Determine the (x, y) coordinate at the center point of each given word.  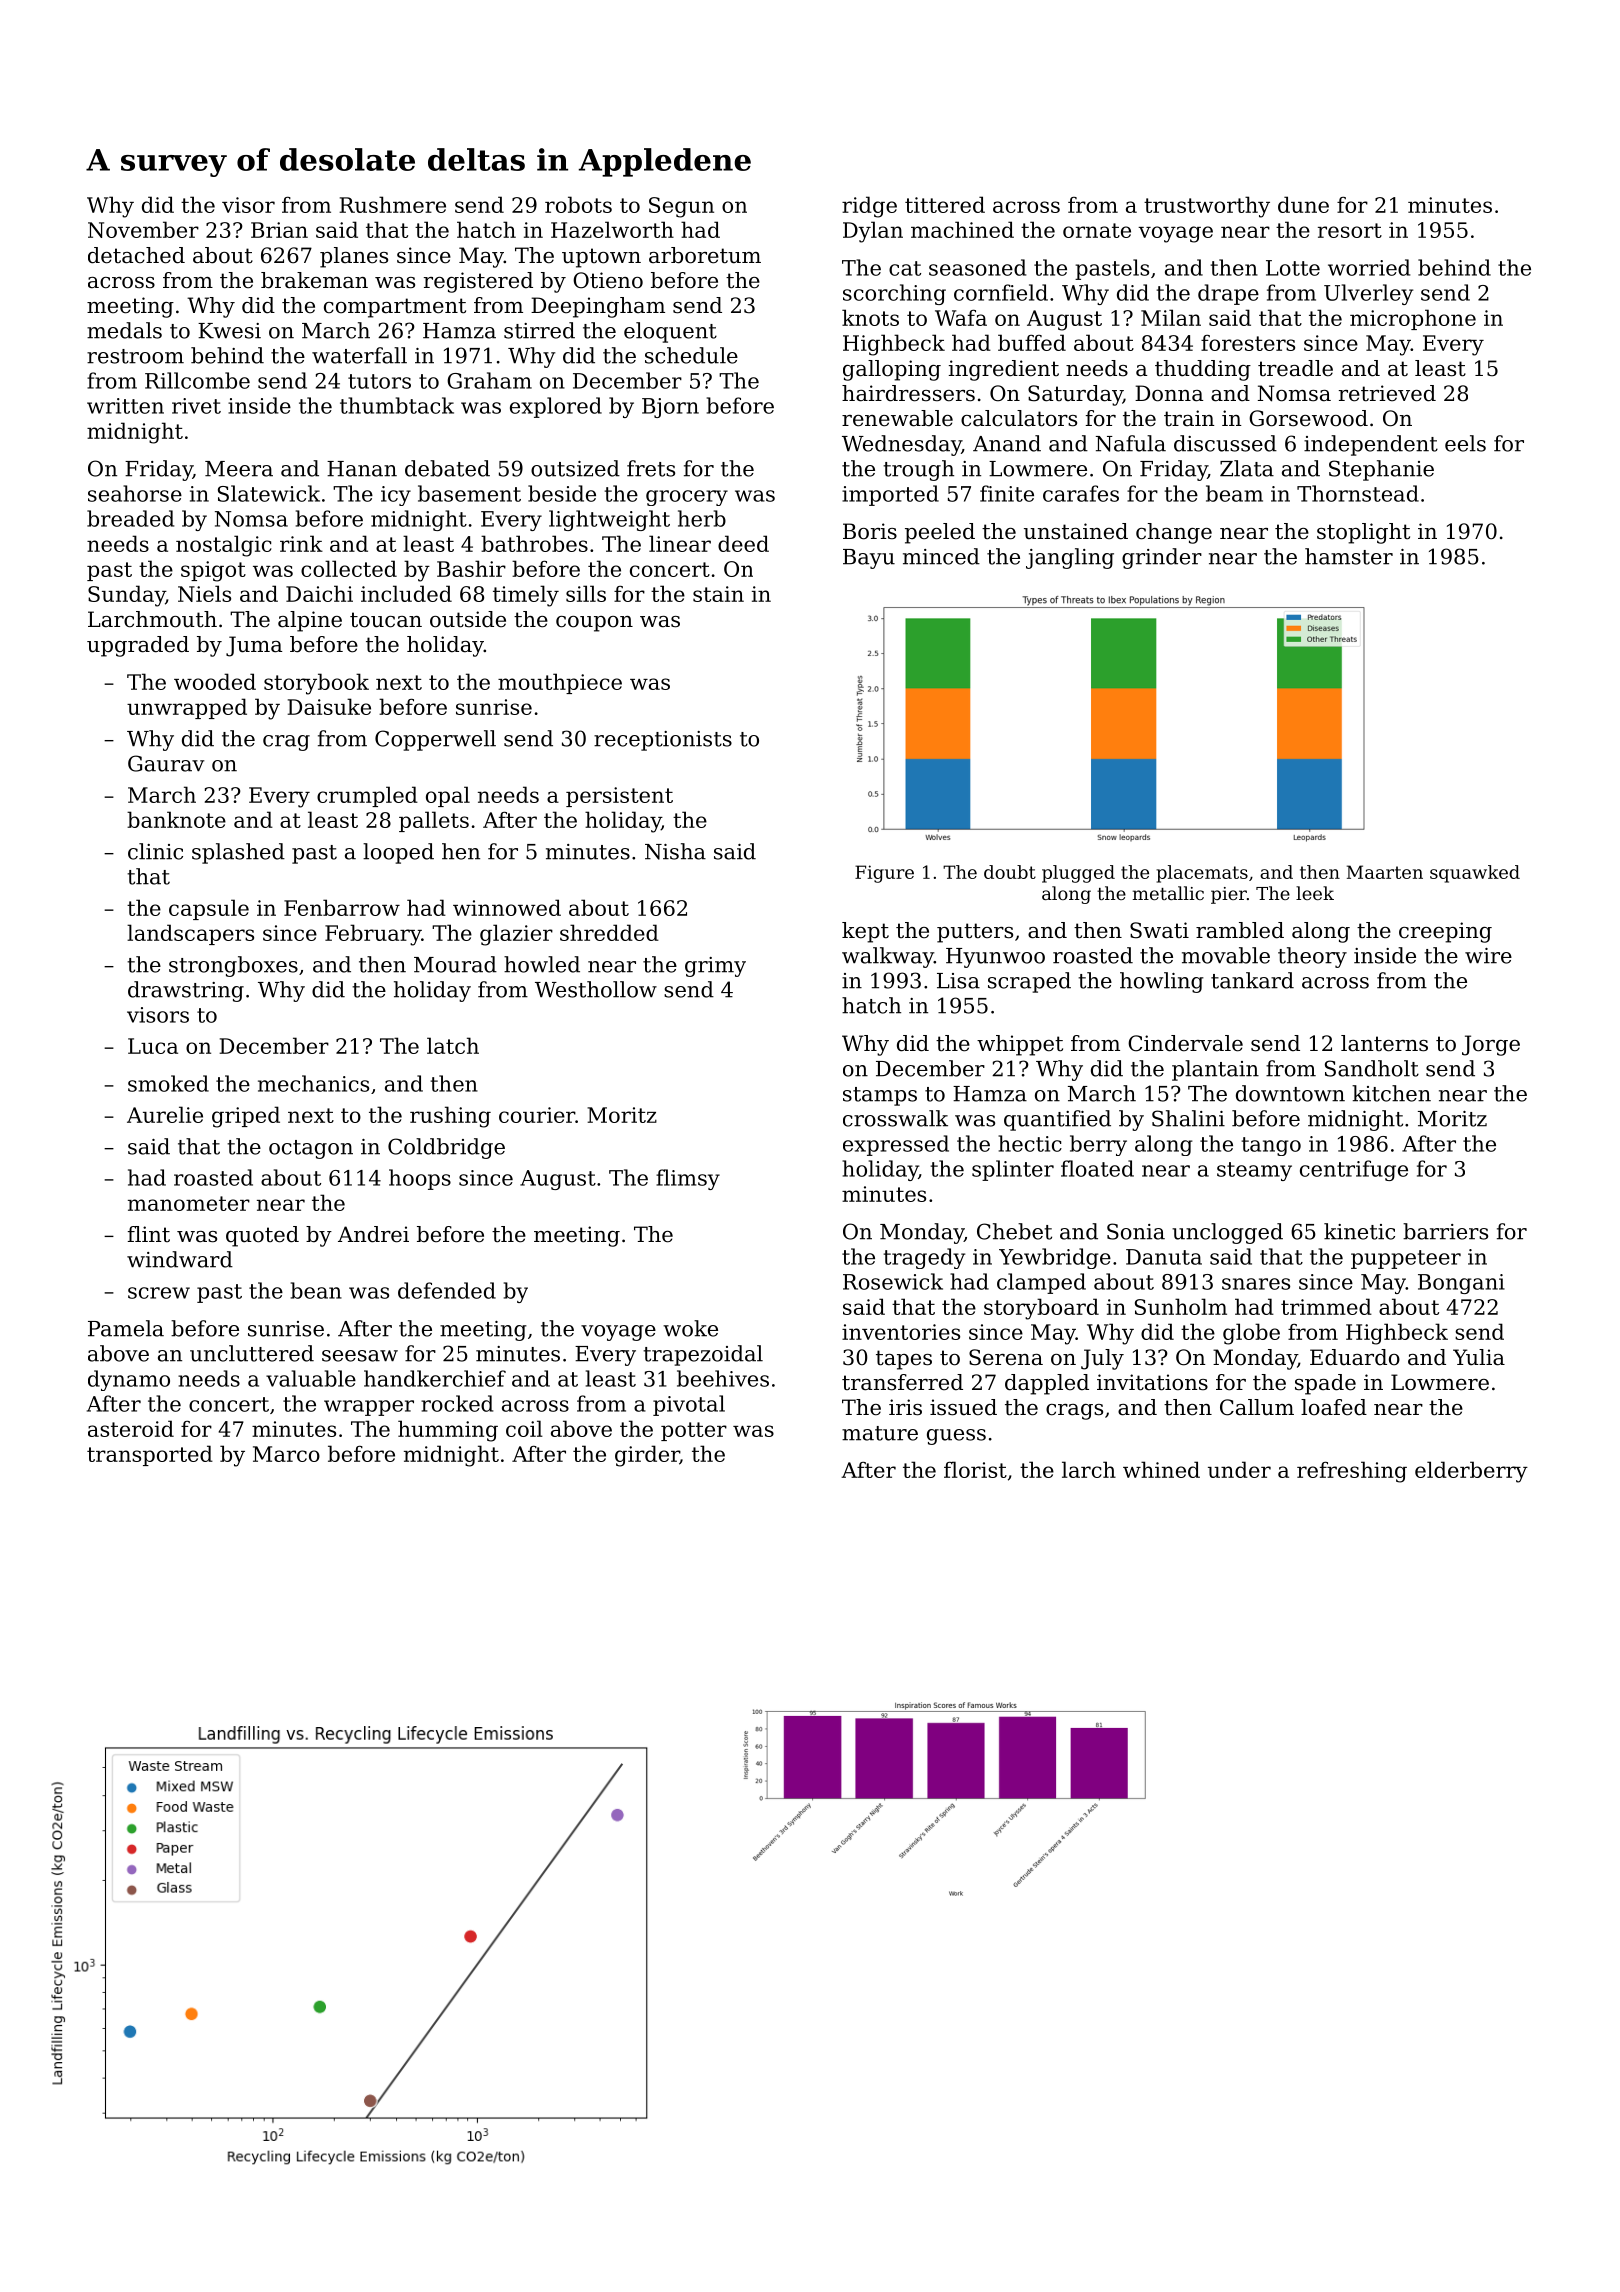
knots (870, 317)
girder (647, 1456)
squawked (1475, 874)
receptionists (663, 741)
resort (1350, 230)
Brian (279, 230)
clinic (155, 851)
